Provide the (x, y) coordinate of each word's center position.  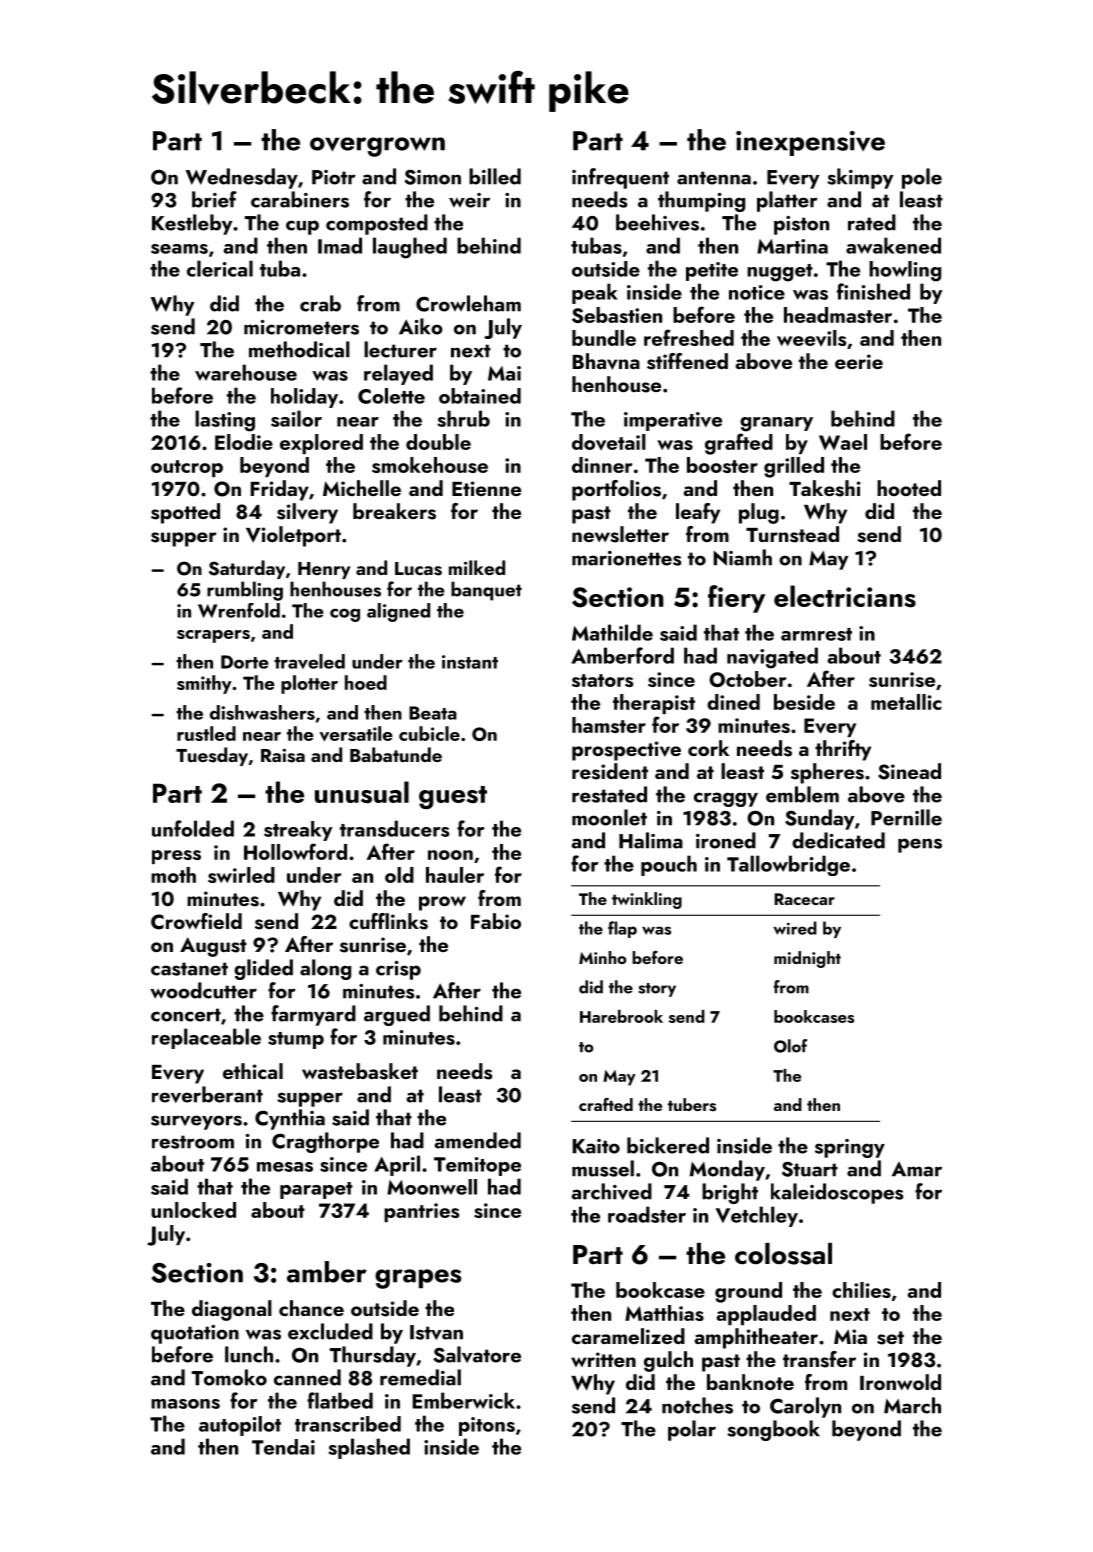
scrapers (213, 636)
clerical (220, 268)
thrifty (843, 750)
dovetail (609, 442)
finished (873, 291)
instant (470, 662)
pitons (487, 1426)
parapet (316, 1190)
